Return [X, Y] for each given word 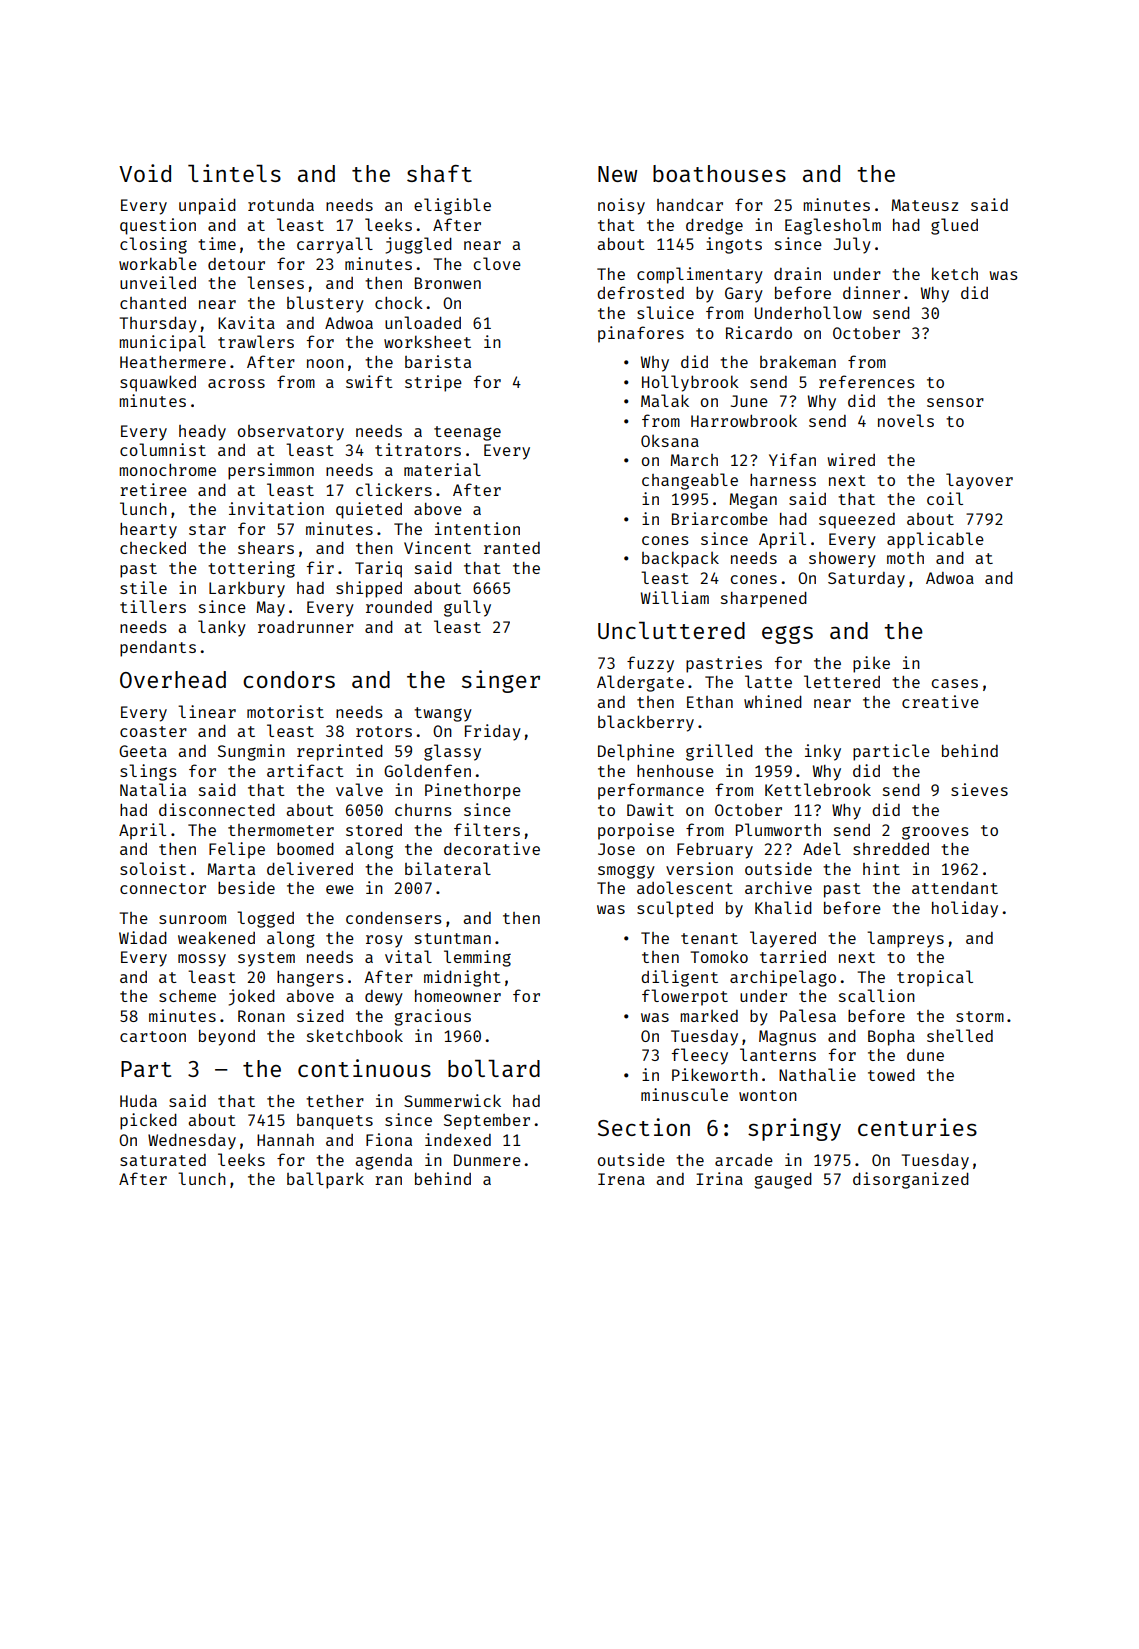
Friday [493, 732]
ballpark [325, 1180]
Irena [621, 1179]
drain [797, 273]
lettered [842, 681]
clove [497, 263]
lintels [234, 173]
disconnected [217, 809]
